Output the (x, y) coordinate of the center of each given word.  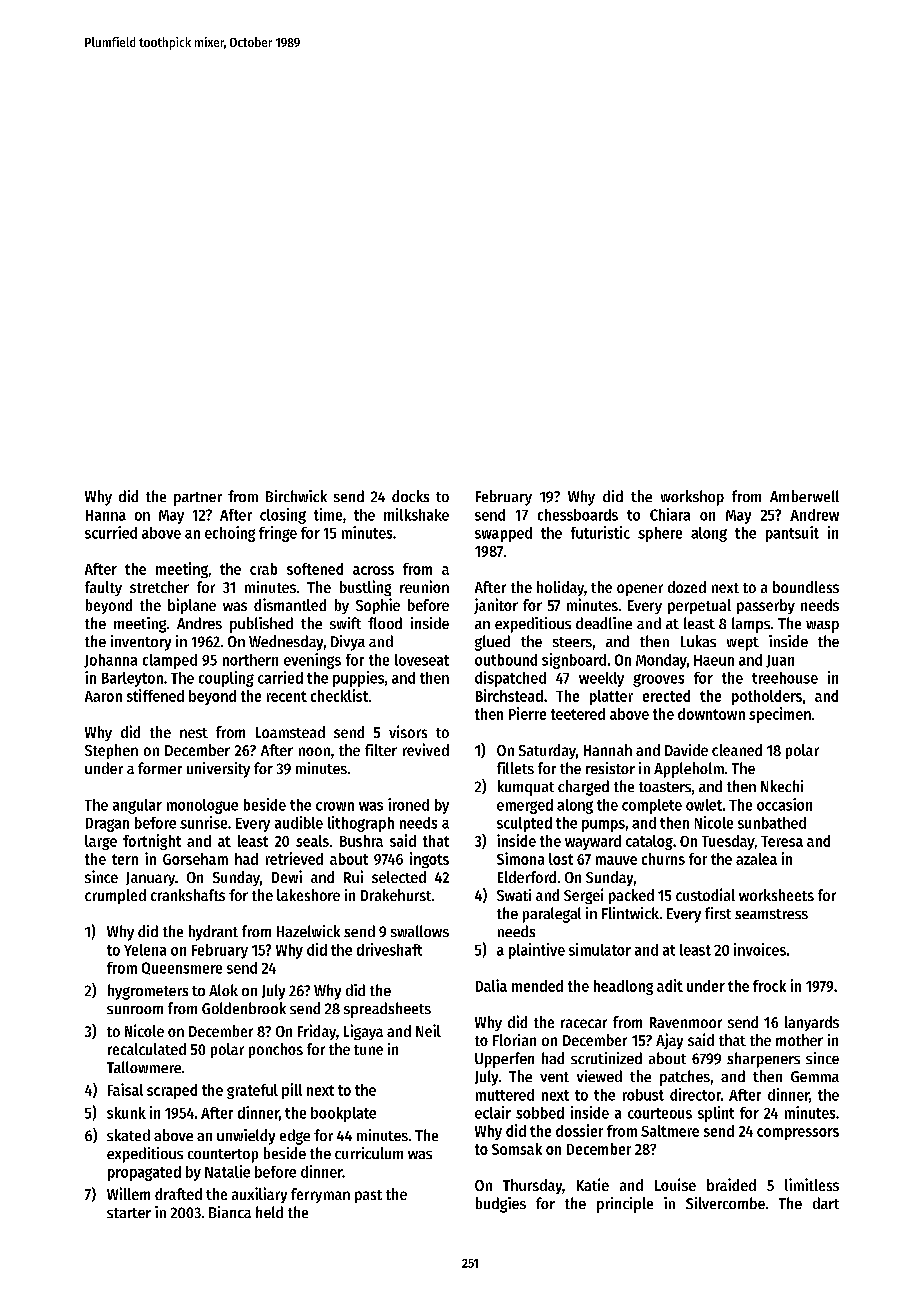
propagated (144, 1173)
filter (381, 750)
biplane (192, 606)
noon (314, 751)
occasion (784, 804)
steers (572, 642)
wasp (822, 627)
